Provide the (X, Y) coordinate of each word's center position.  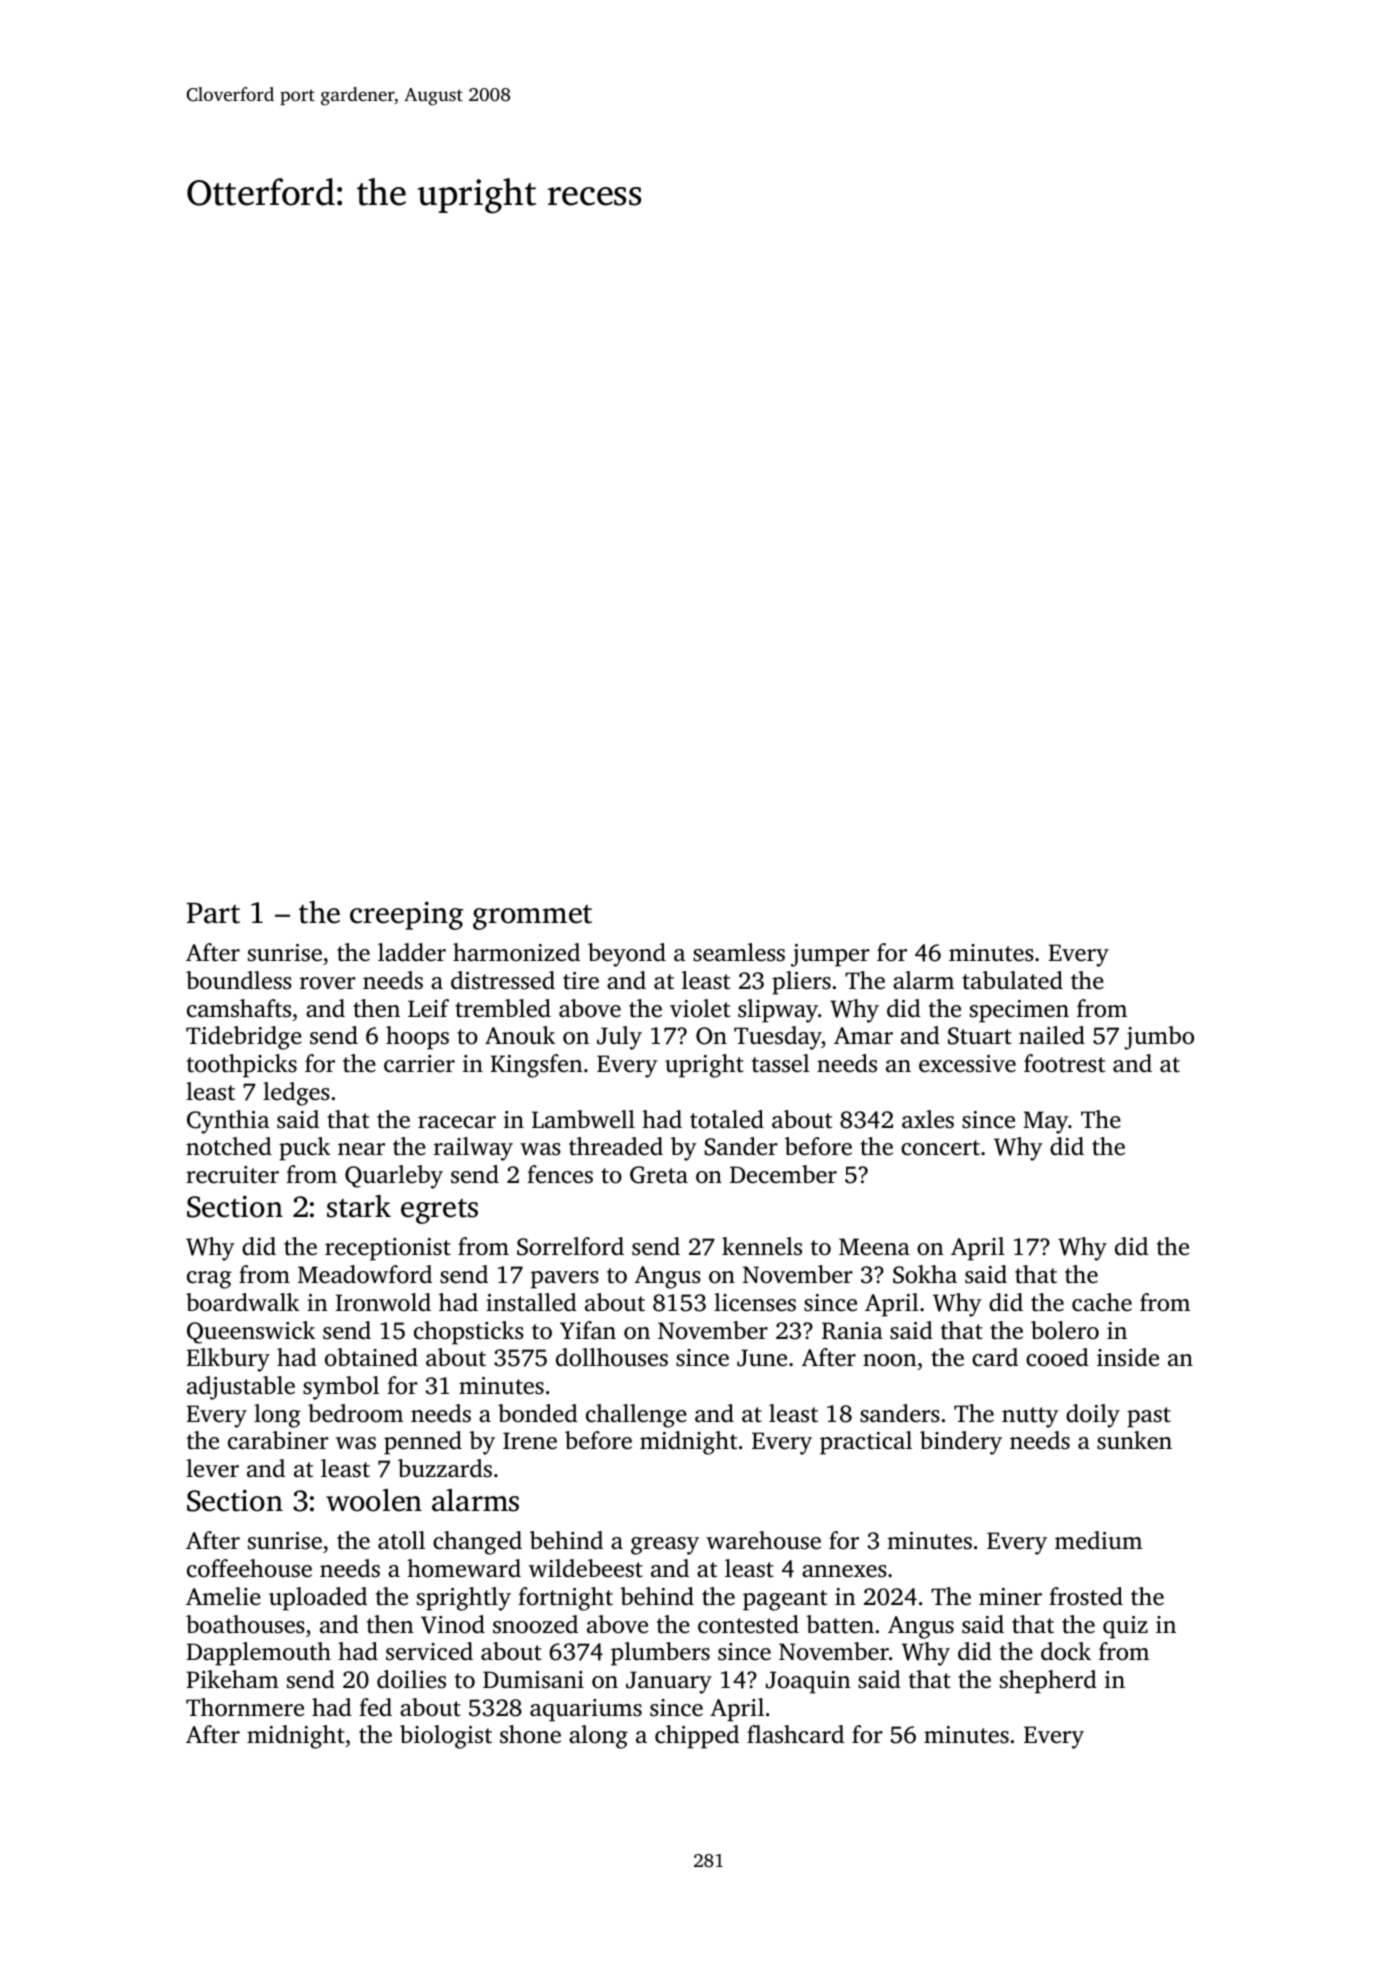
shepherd (1048, 1682)
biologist (446, 1737)
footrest (1064, 1063)
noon (890, 1360)
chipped (697, 1737)
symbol (341, 1388)
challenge (636, 1416)
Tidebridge (244, 1038)
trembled (503, 1008)
